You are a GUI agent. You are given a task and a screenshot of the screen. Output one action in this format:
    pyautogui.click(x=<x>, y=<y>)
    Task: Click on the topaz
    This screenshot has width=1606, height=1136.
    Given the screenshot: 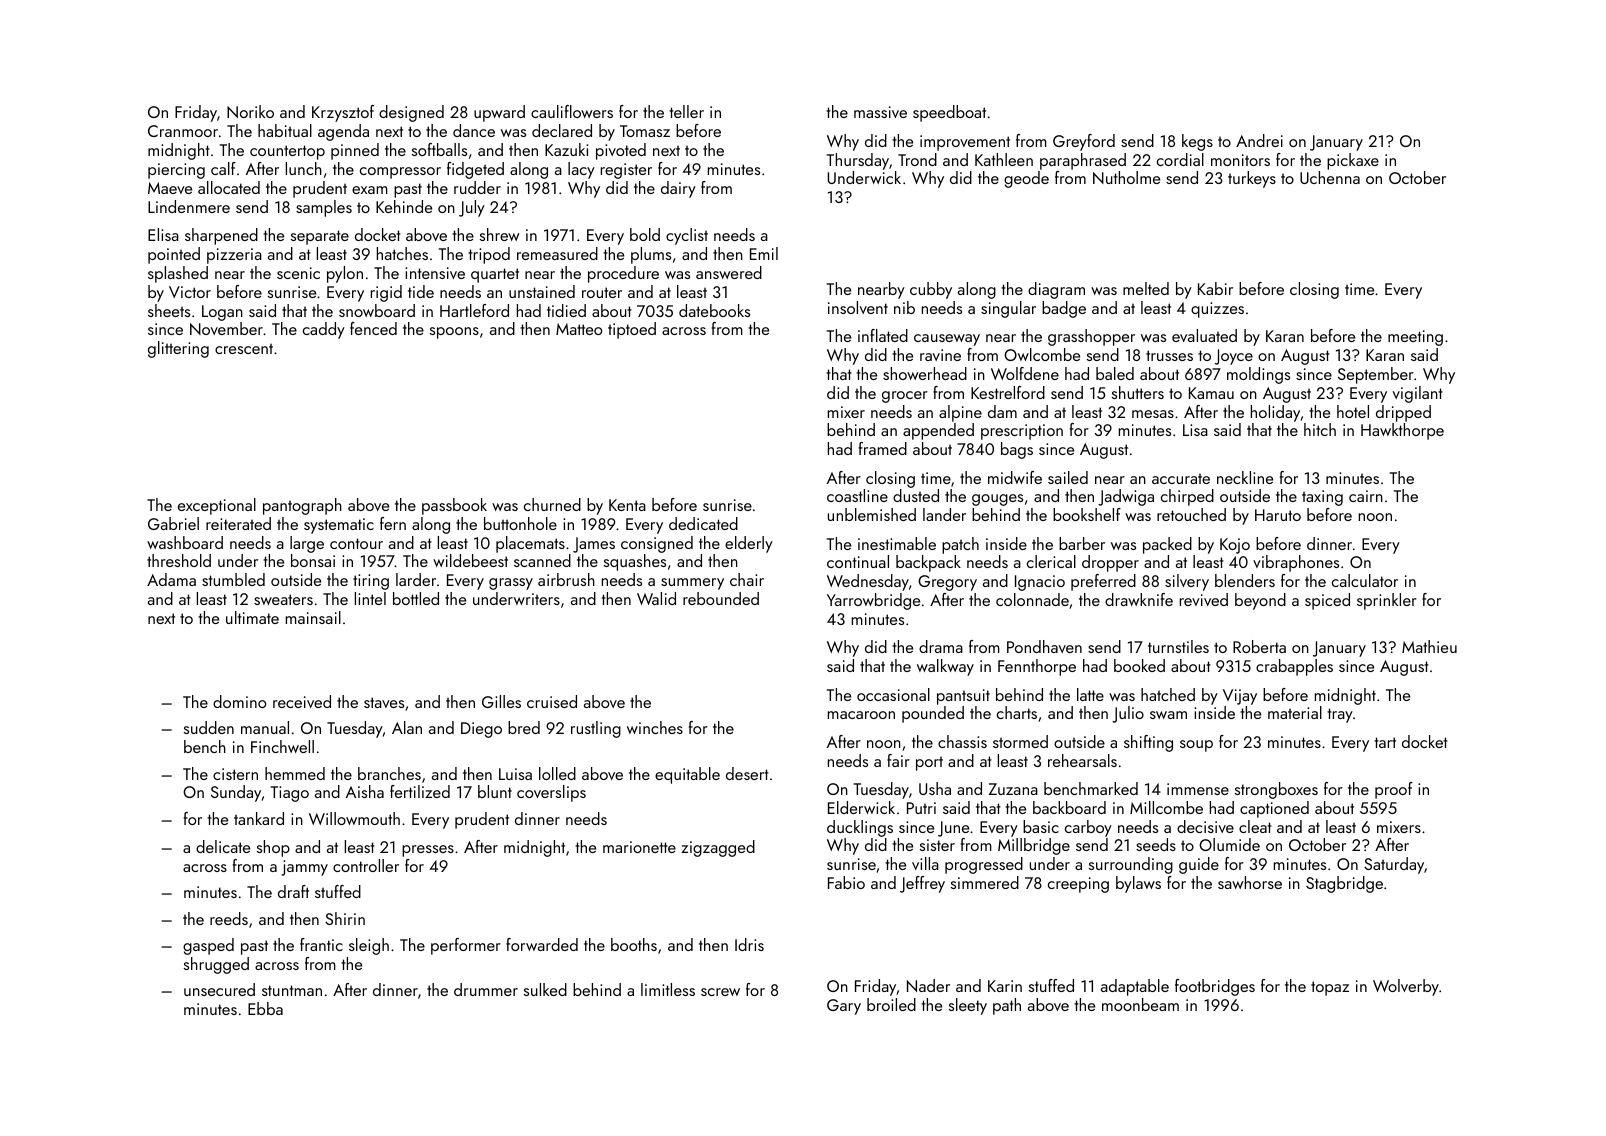 What is the action you would take?
    pyautogui.click(x=1330, y=988)
